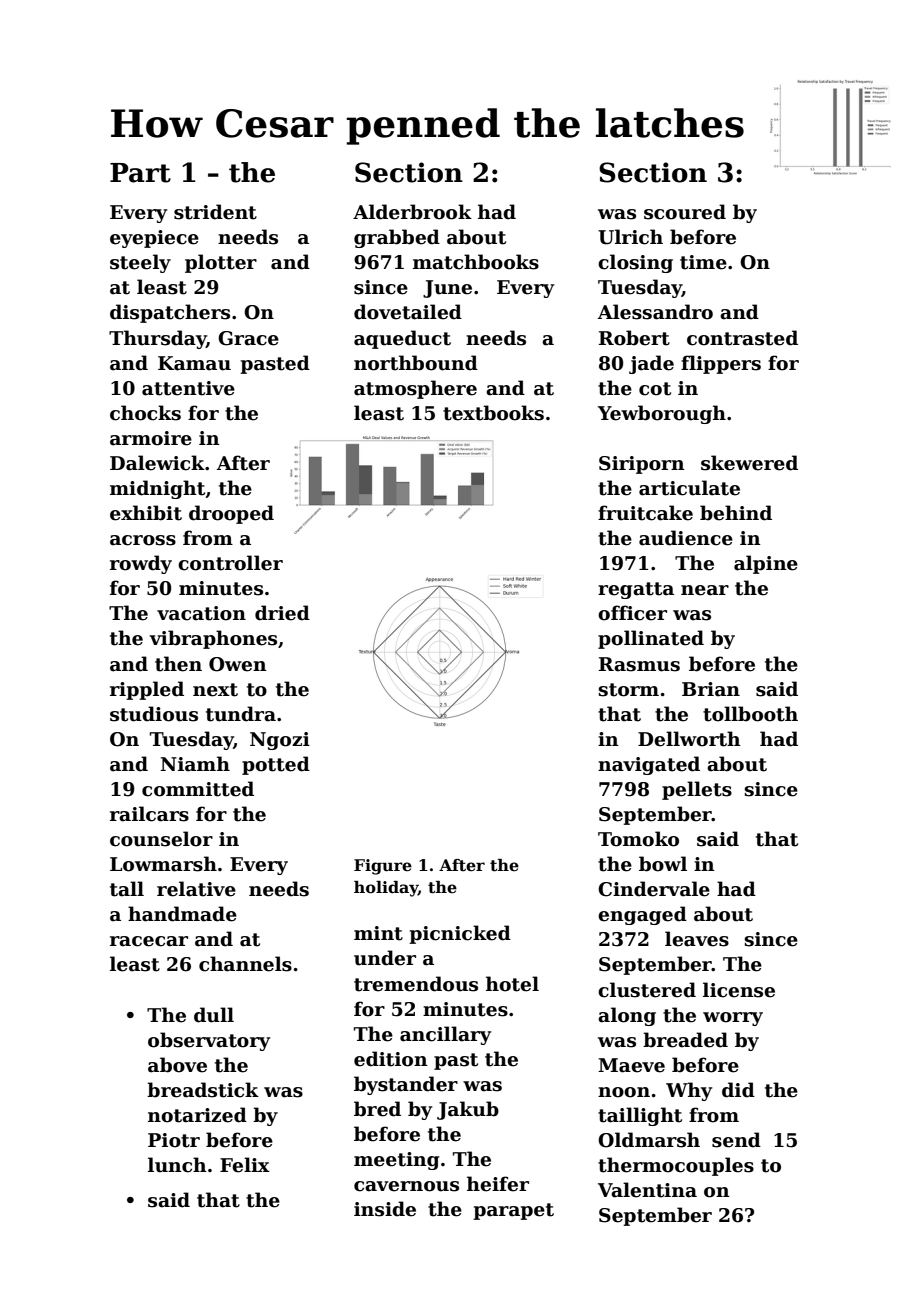 This page has width=908, height=1316. I want to click on dispatchers, so click(170, 313).
